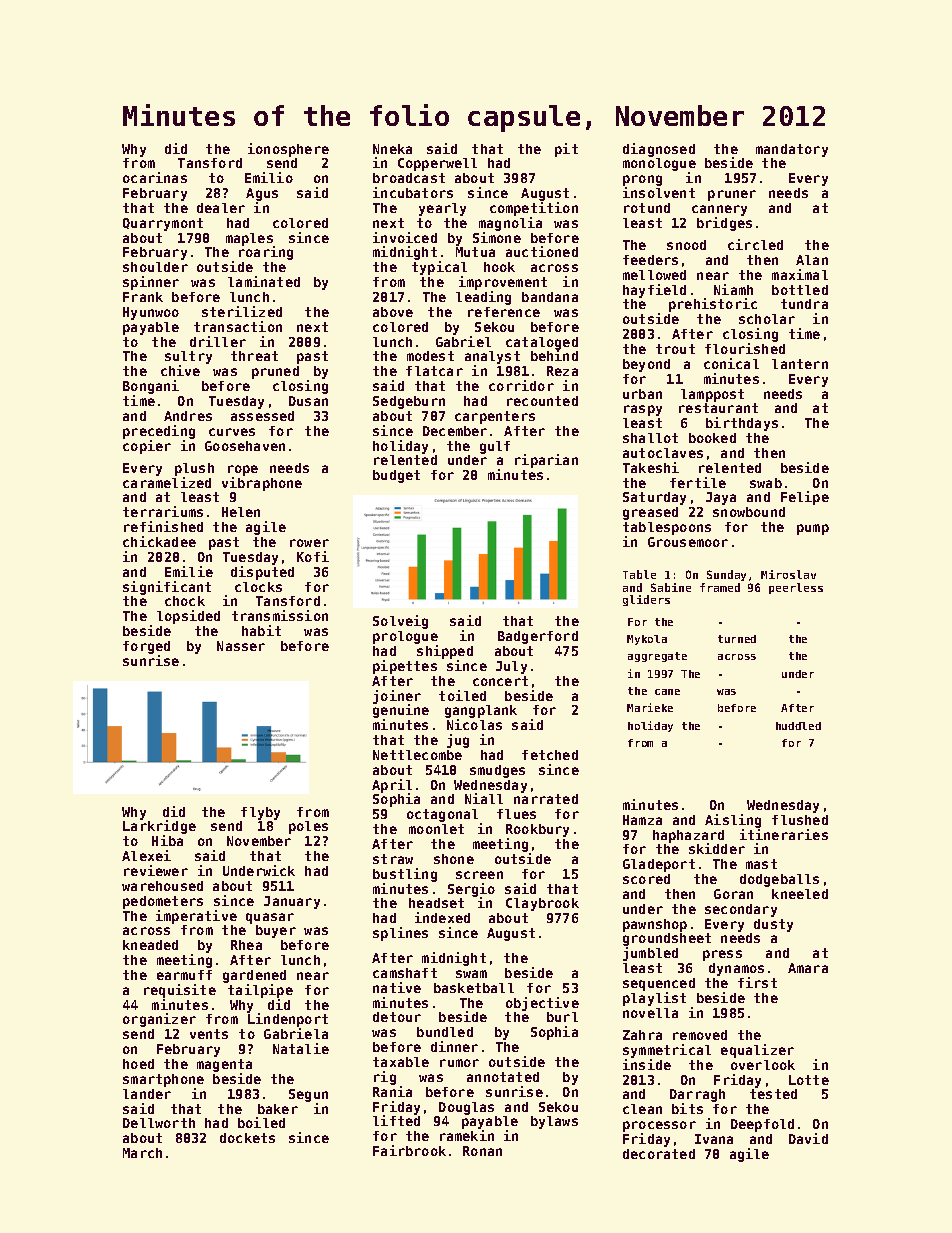  What do you see at coordinates (151, 283) in the screenshot?
I see `spinner` at bounding box center [151, 283].
